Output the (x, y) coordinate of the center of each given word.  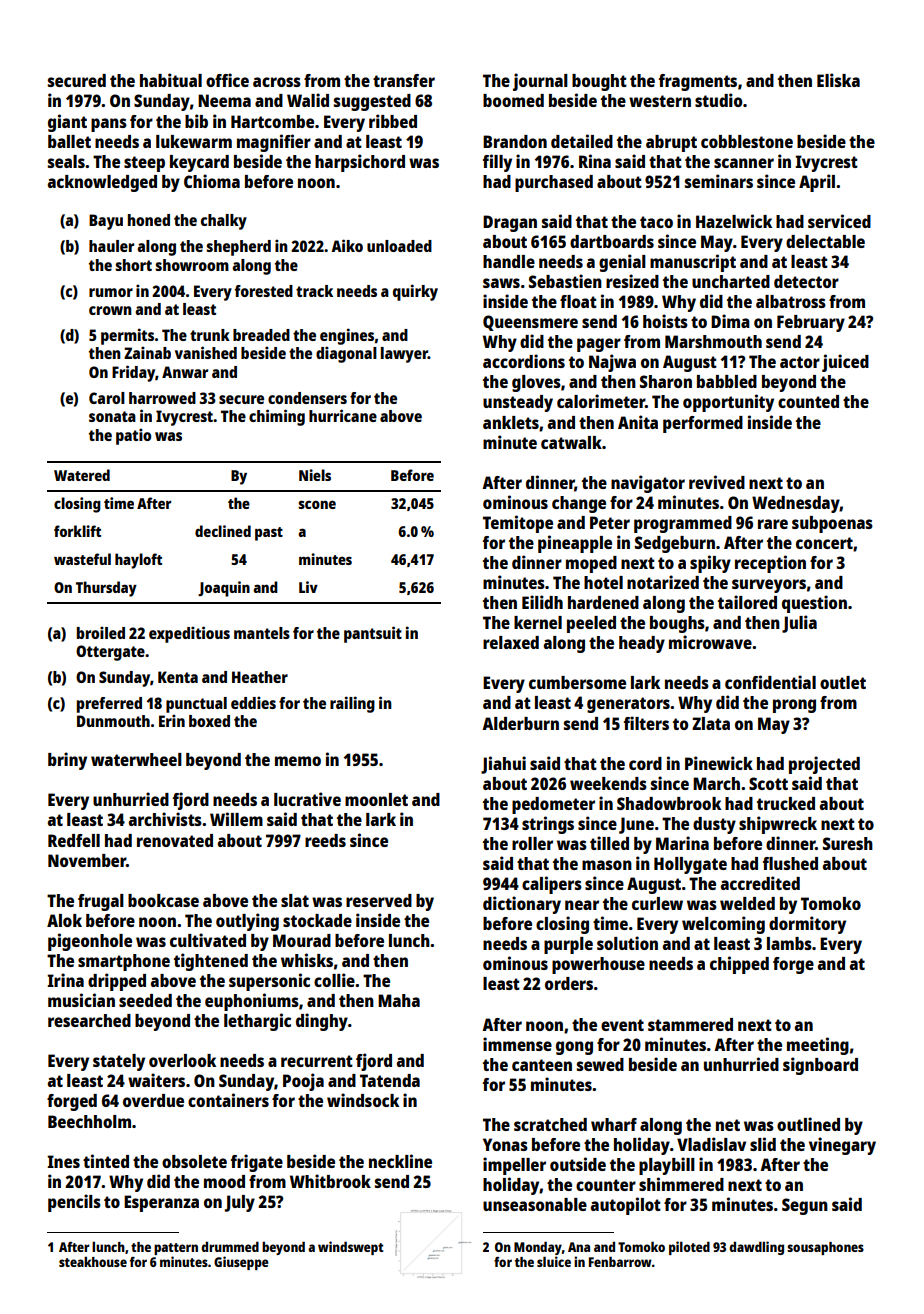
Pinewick (719, 763)
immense (517, 1044)
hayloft (138, 561)
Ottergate (110, 653)
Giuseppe (241, 1263)
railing (352, 704)
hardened (603, 602)
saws (501, 283)
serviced (839, 221)
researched (89, 1020)
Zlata (711, 723)
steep (144, 164)
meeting (818, 1046)
